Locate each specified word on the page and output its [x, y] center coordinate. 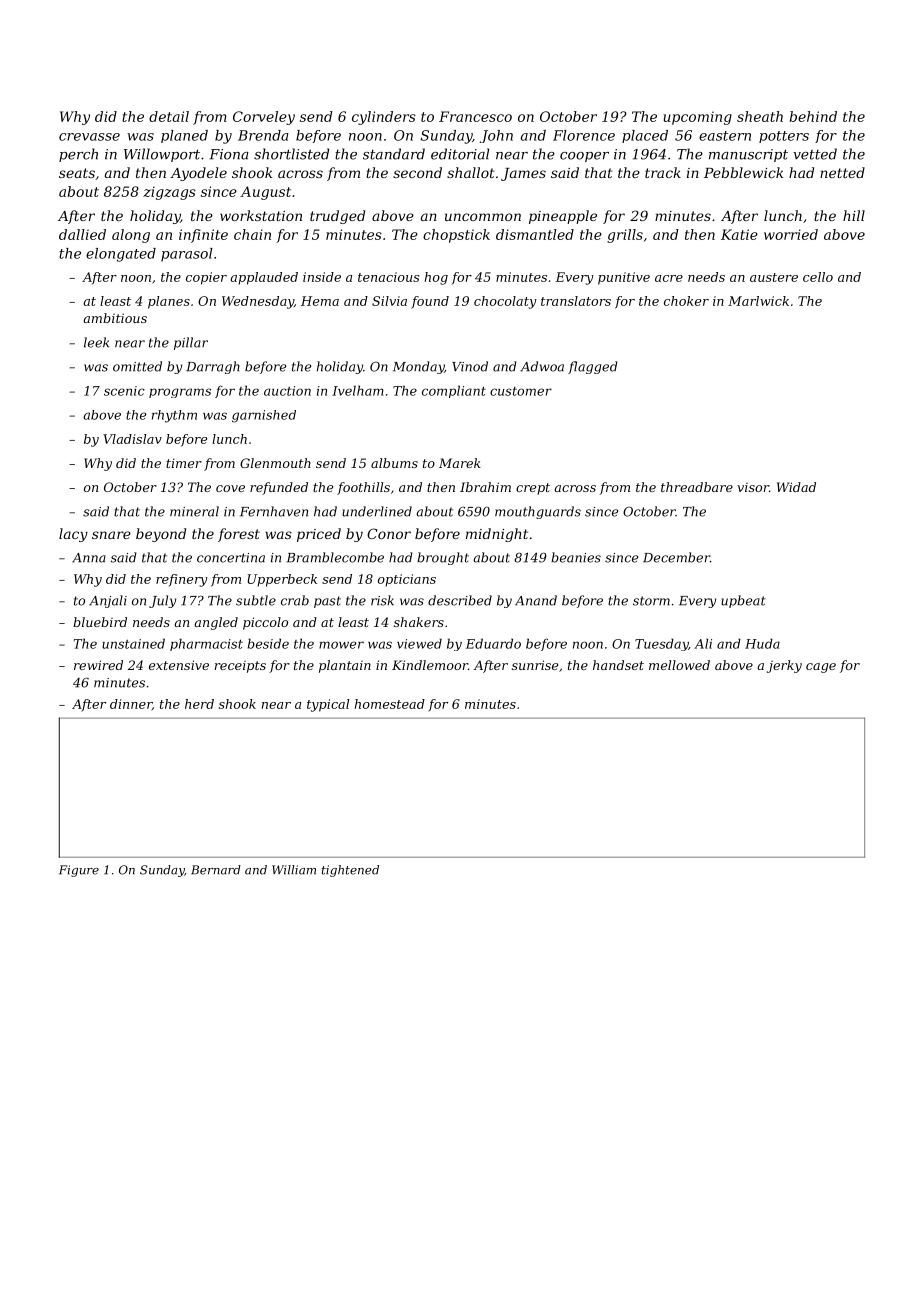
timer [184, 463]
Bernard [216, 870]
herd [199, 704]
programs [180, 393]
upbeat [743, 601]
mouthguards [538, 512]
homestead [390, 704]
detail [169, 116]
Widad [796, 487]
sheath [760, 116]
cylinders [384, 118]
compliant [454, 391]
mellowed [679, 665]
